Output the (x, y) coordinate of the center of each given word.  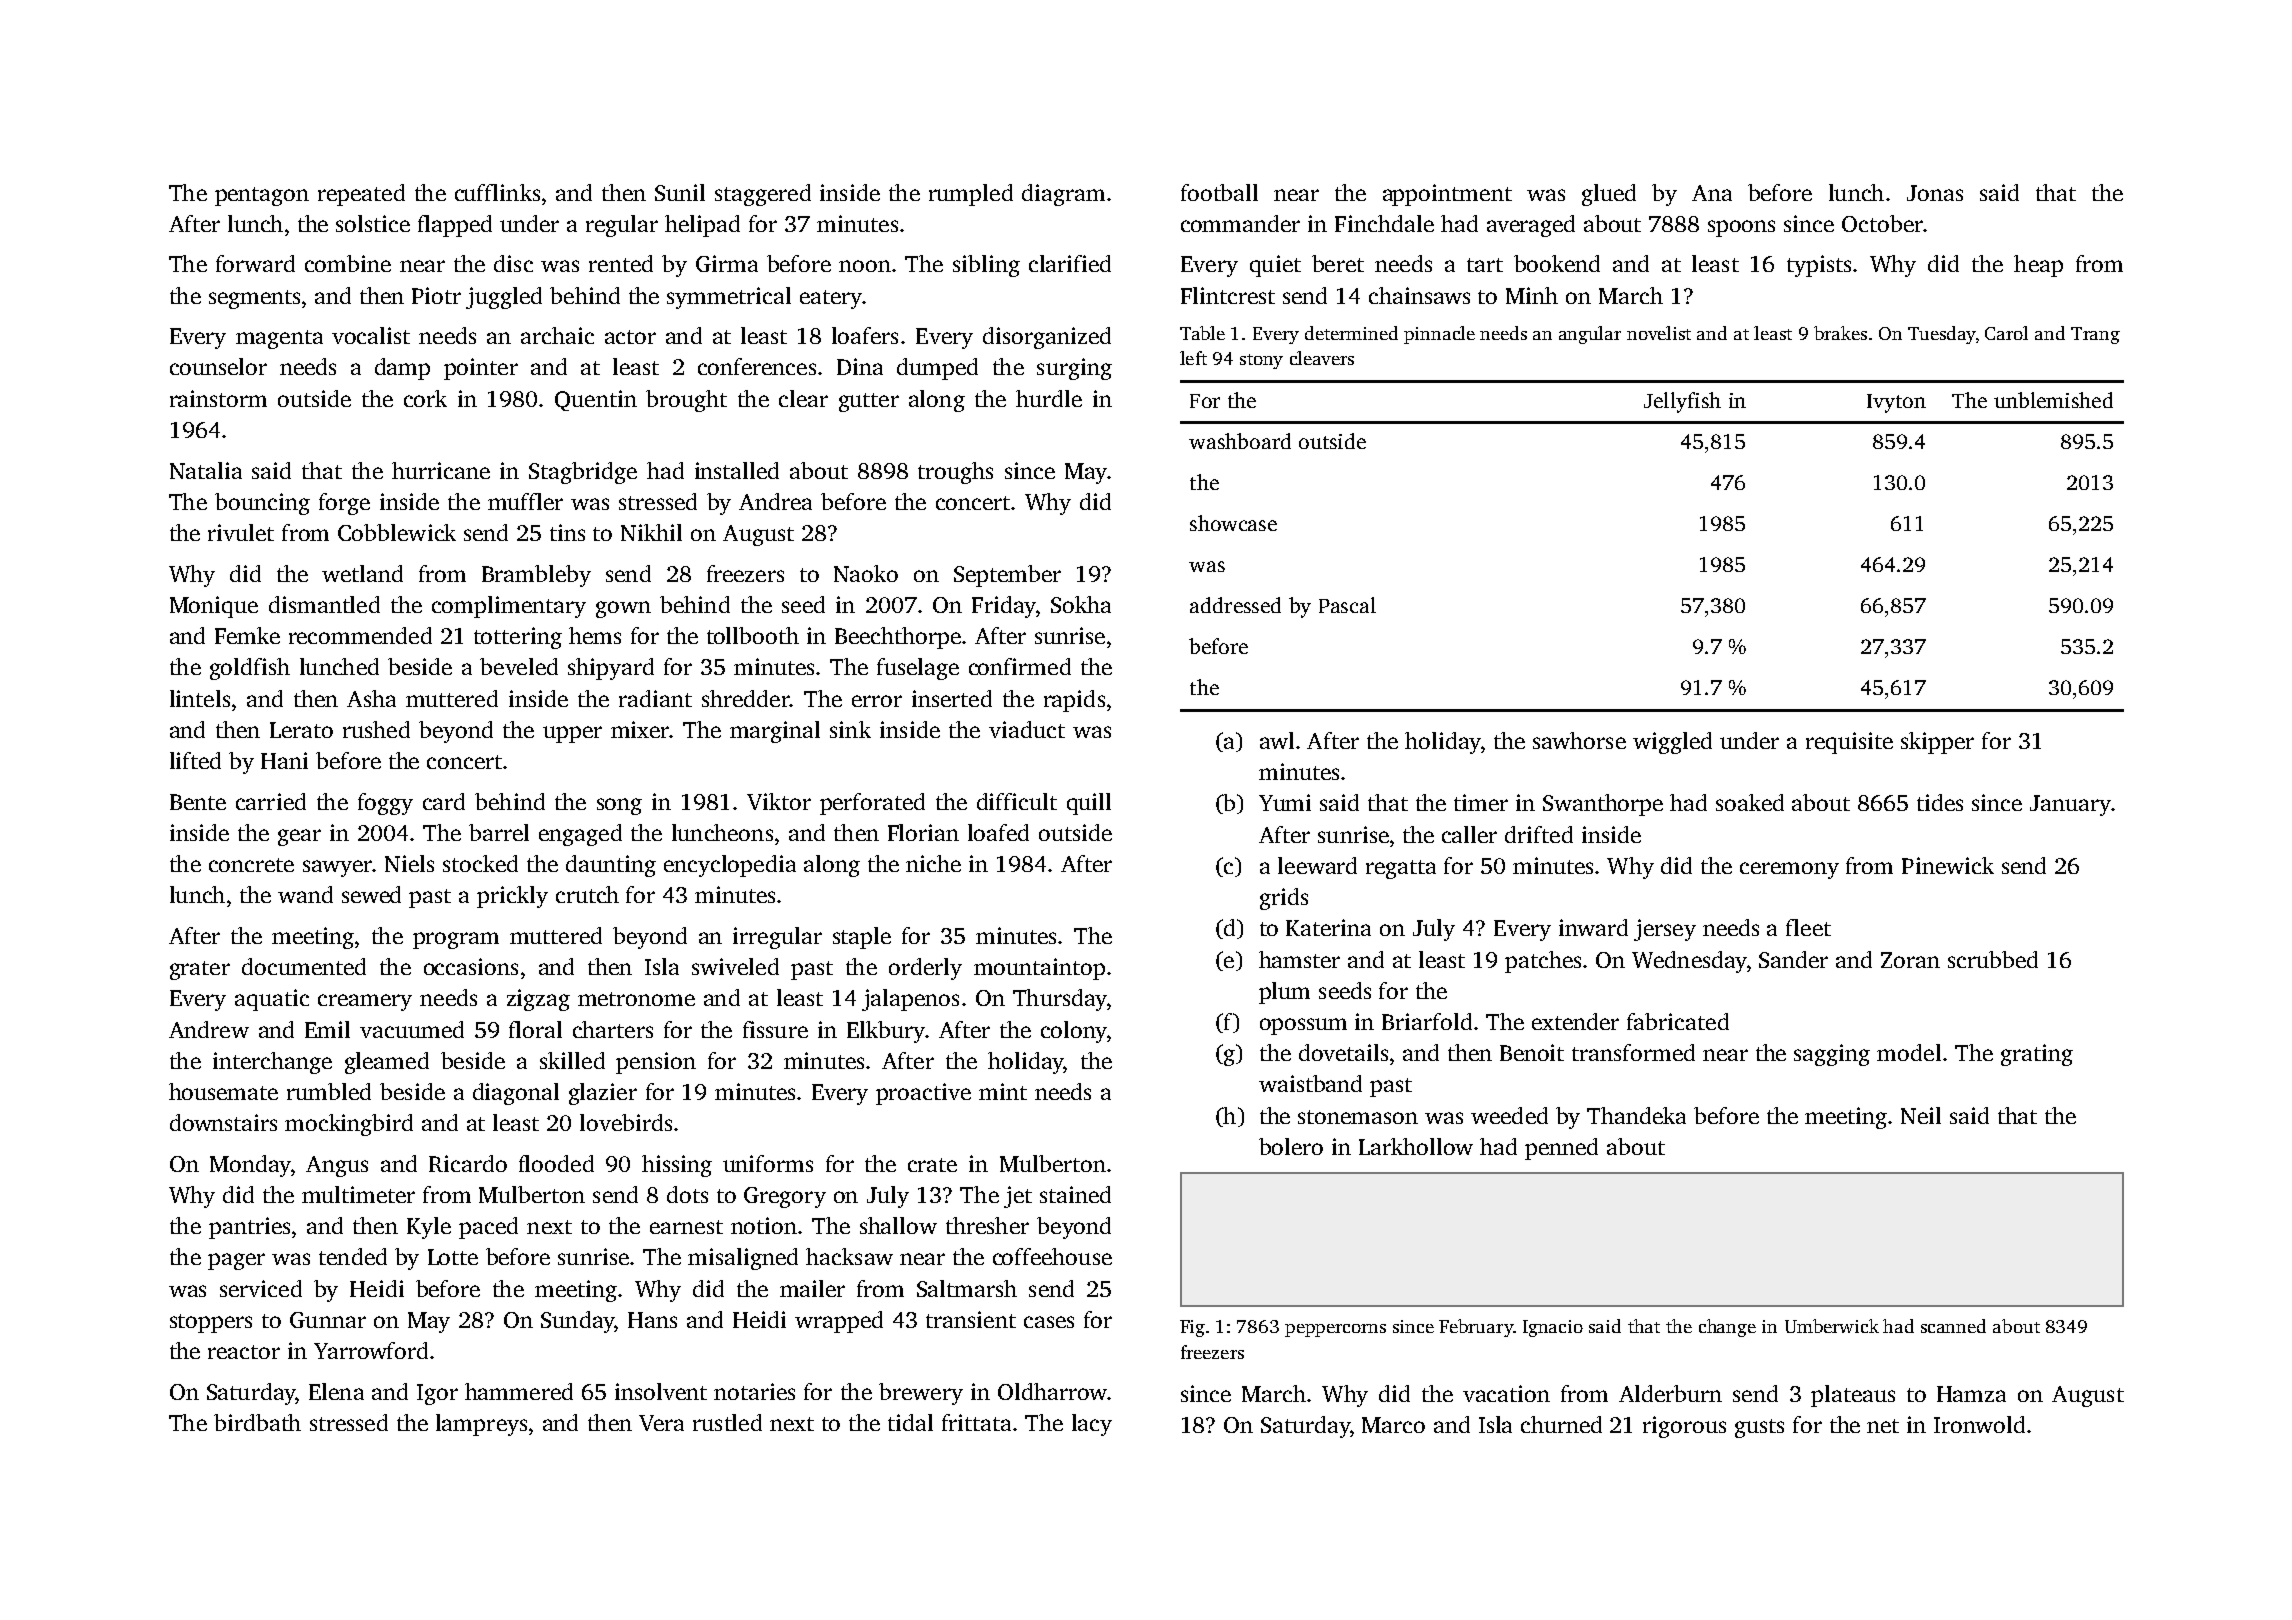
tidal (910, 1422)
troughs (955, 473)
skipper (1937, 743)
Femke (247, 635)
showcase (1233, 523)
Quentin (596, 400)
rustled (727, 1422)
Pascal (1347, 605)
